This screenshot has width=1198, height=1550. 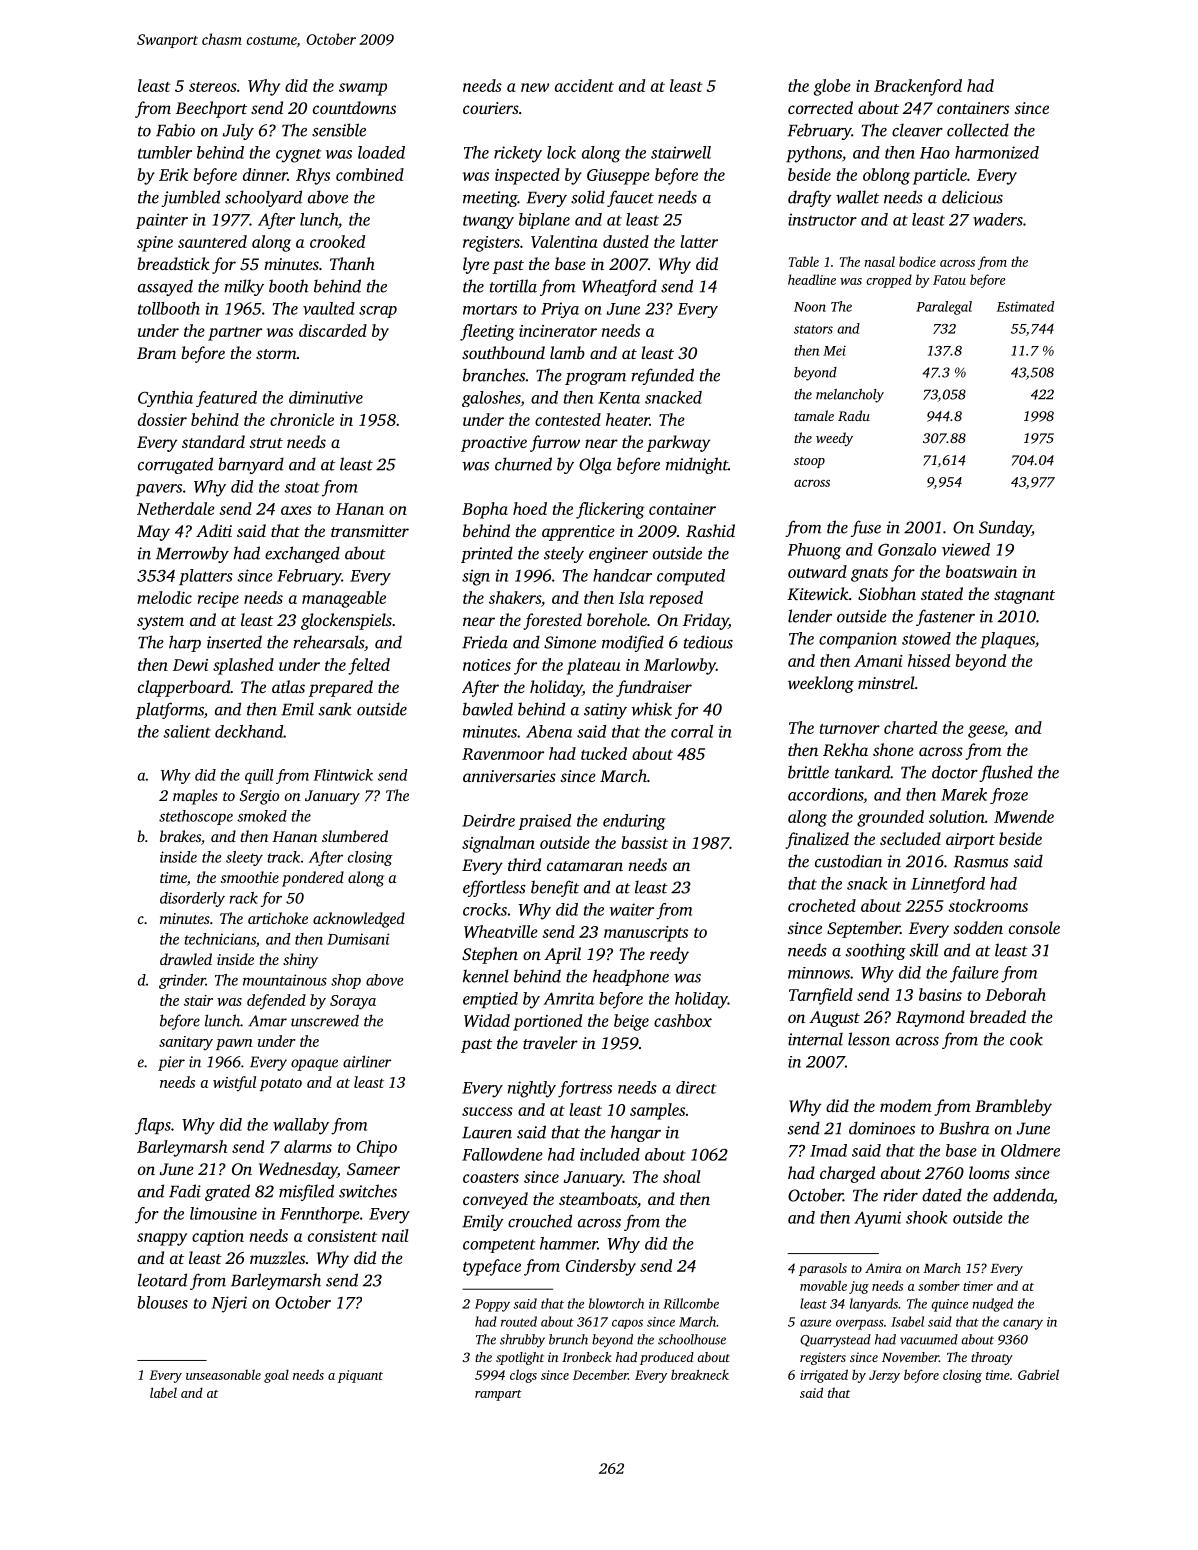 I want to click on Estimated, so click(x=1025, y=306).
